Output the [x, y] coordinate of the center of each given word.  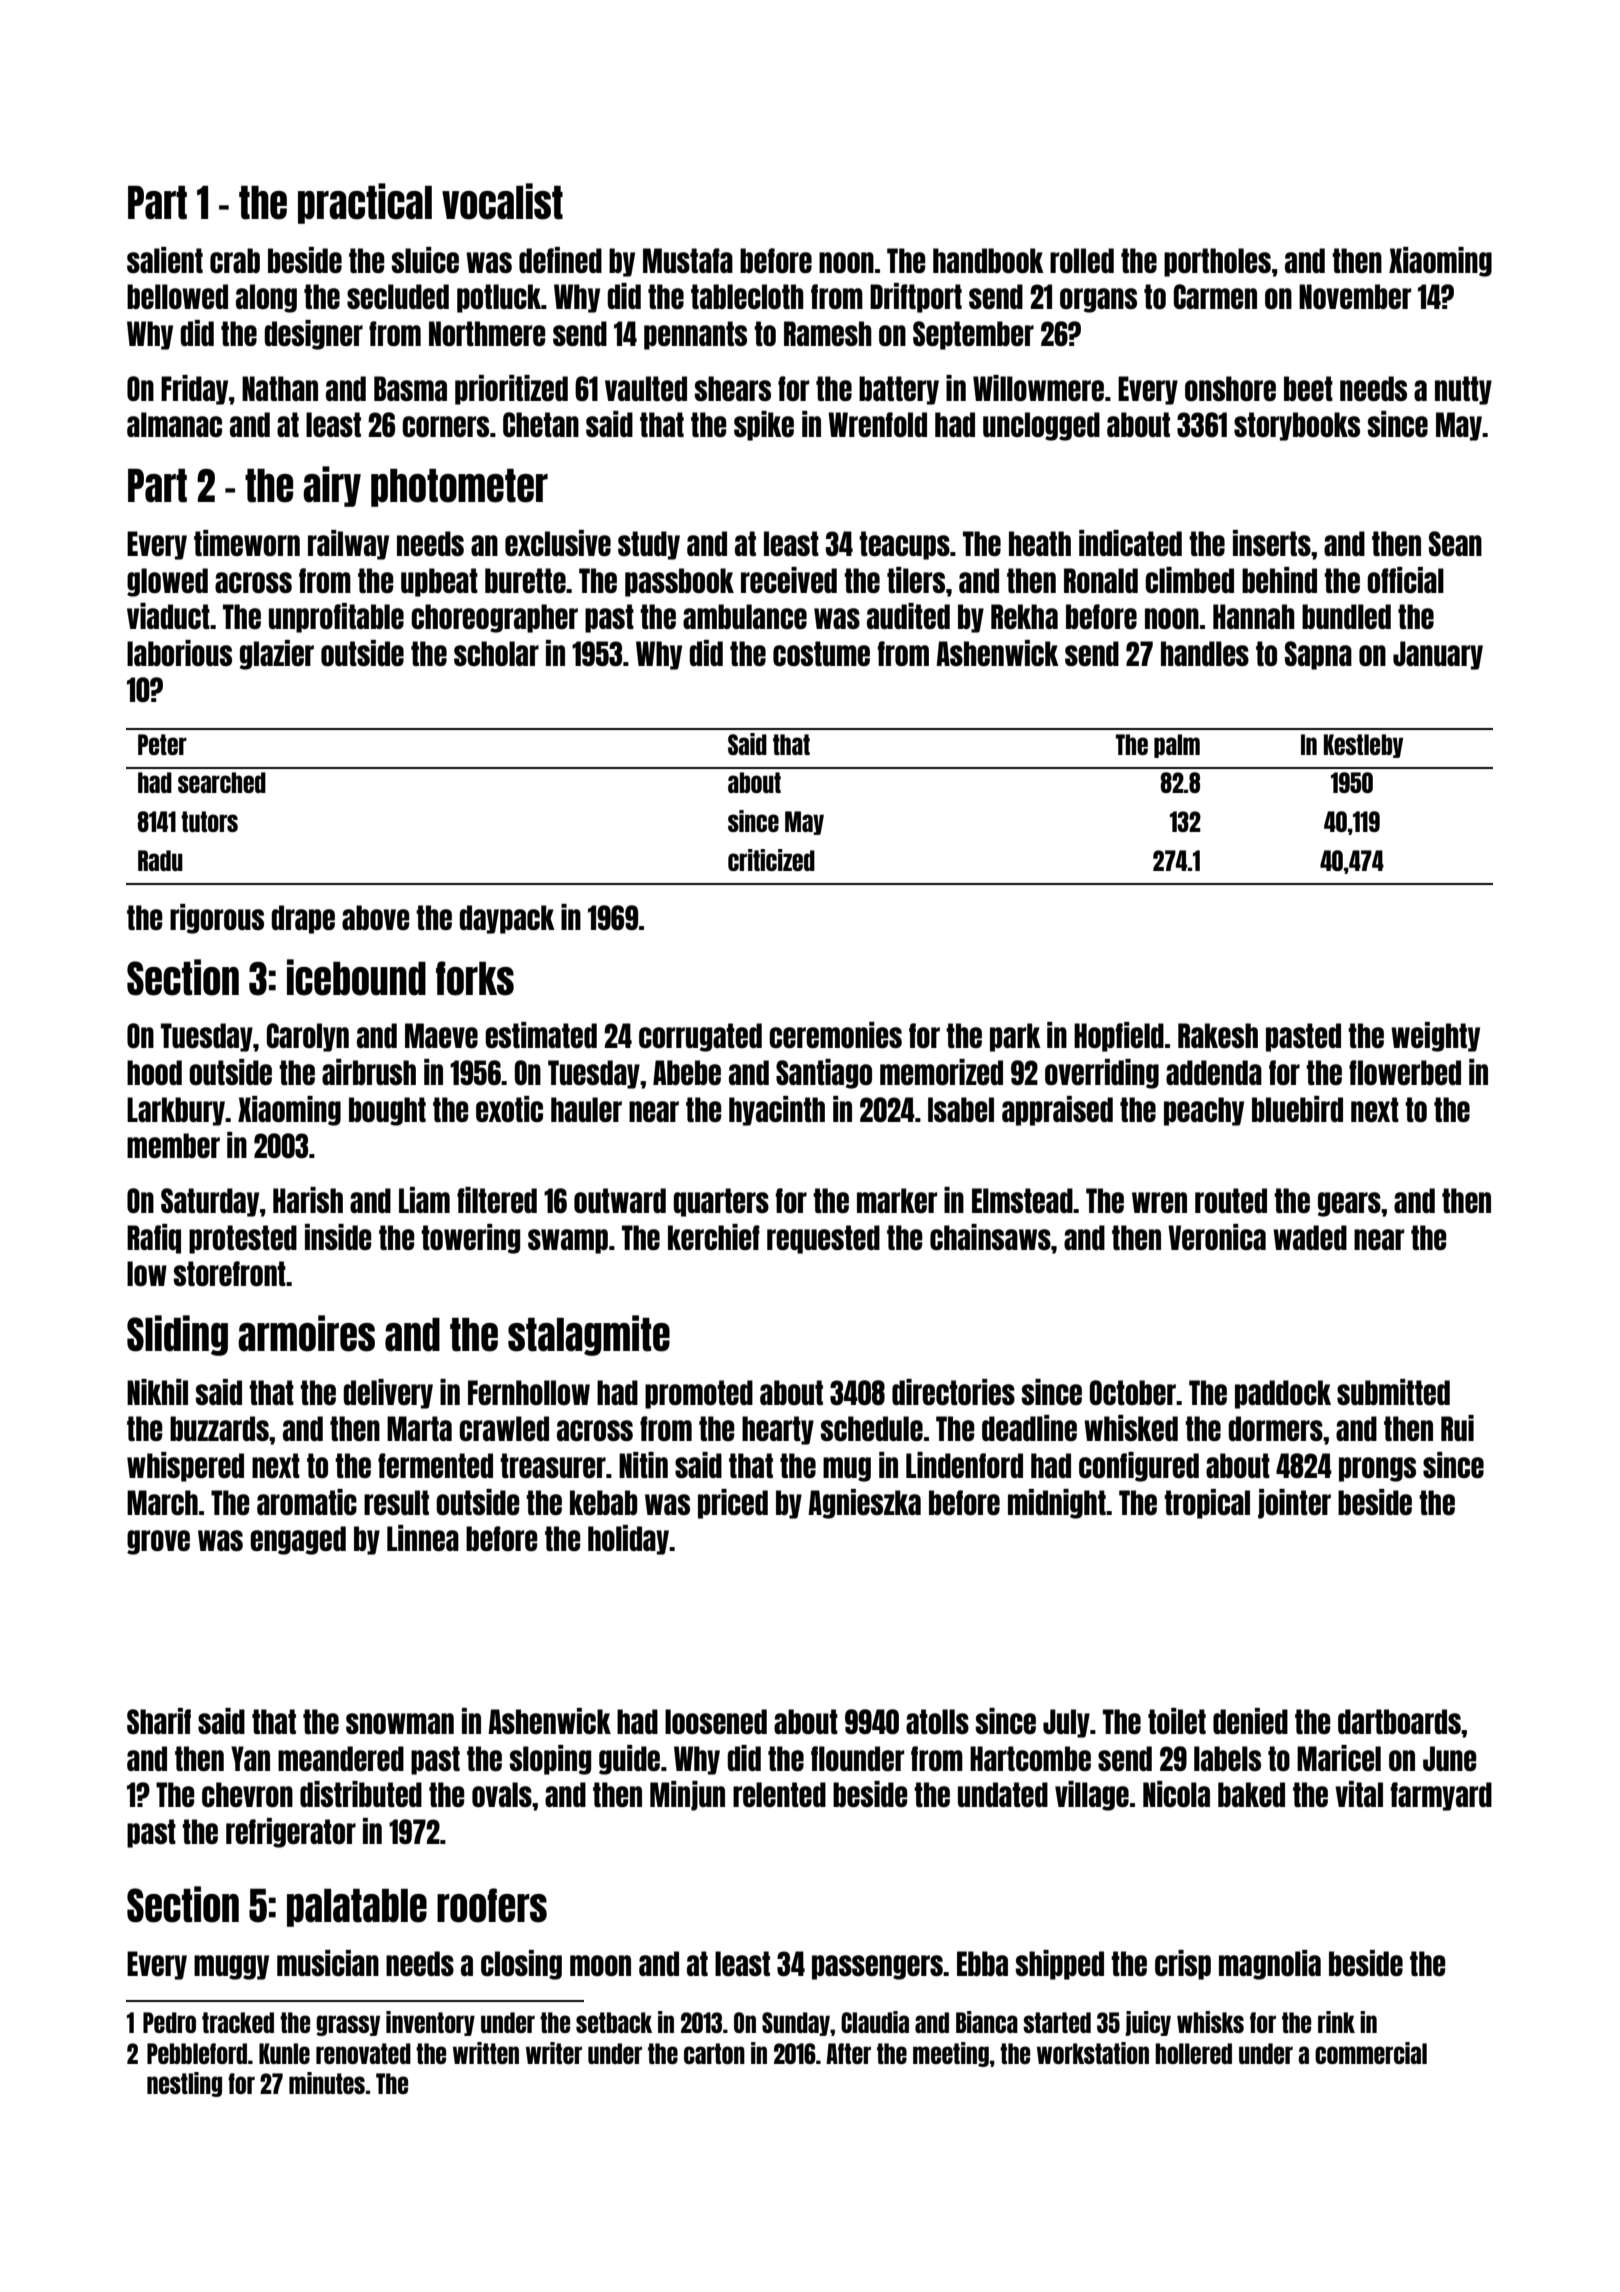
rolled [1082, 260]
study [649, 545]
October [1133, 1392]
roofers [492, 1905]
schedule [872, 1428]
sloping [550, 1760]
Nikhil [157, 1392]
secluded [398, 296]
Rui [1457, 1428]
